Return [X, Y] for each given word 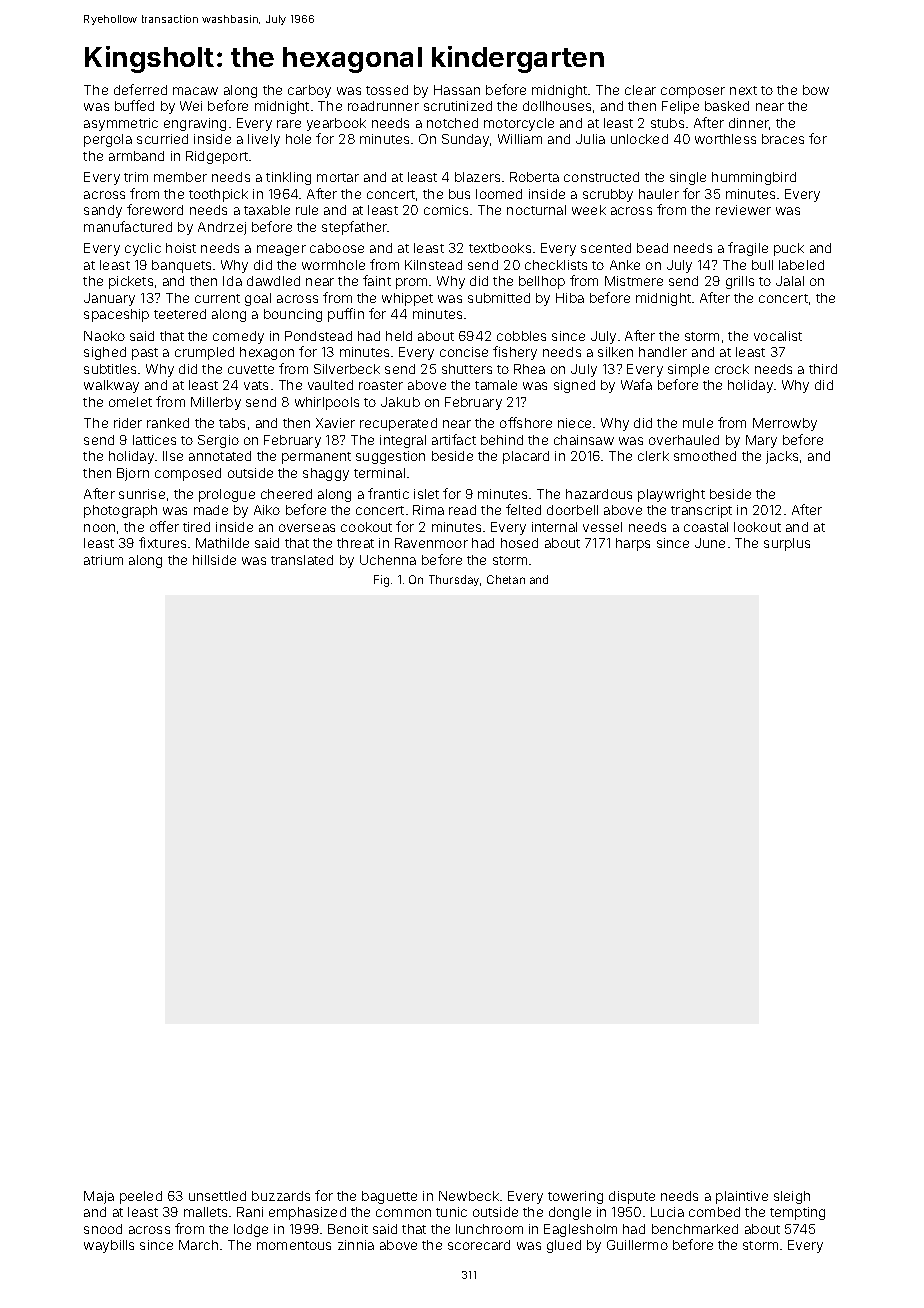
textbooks [500, 248]
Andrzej [222, 228]
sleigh [792, 1197]
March [198, 1245]
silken [615, 352]
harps [633, 544]
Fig [381, 581]
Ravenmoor [431, 543]
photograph [120, 511]
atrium [103, 560]
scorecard [479, 1245]
